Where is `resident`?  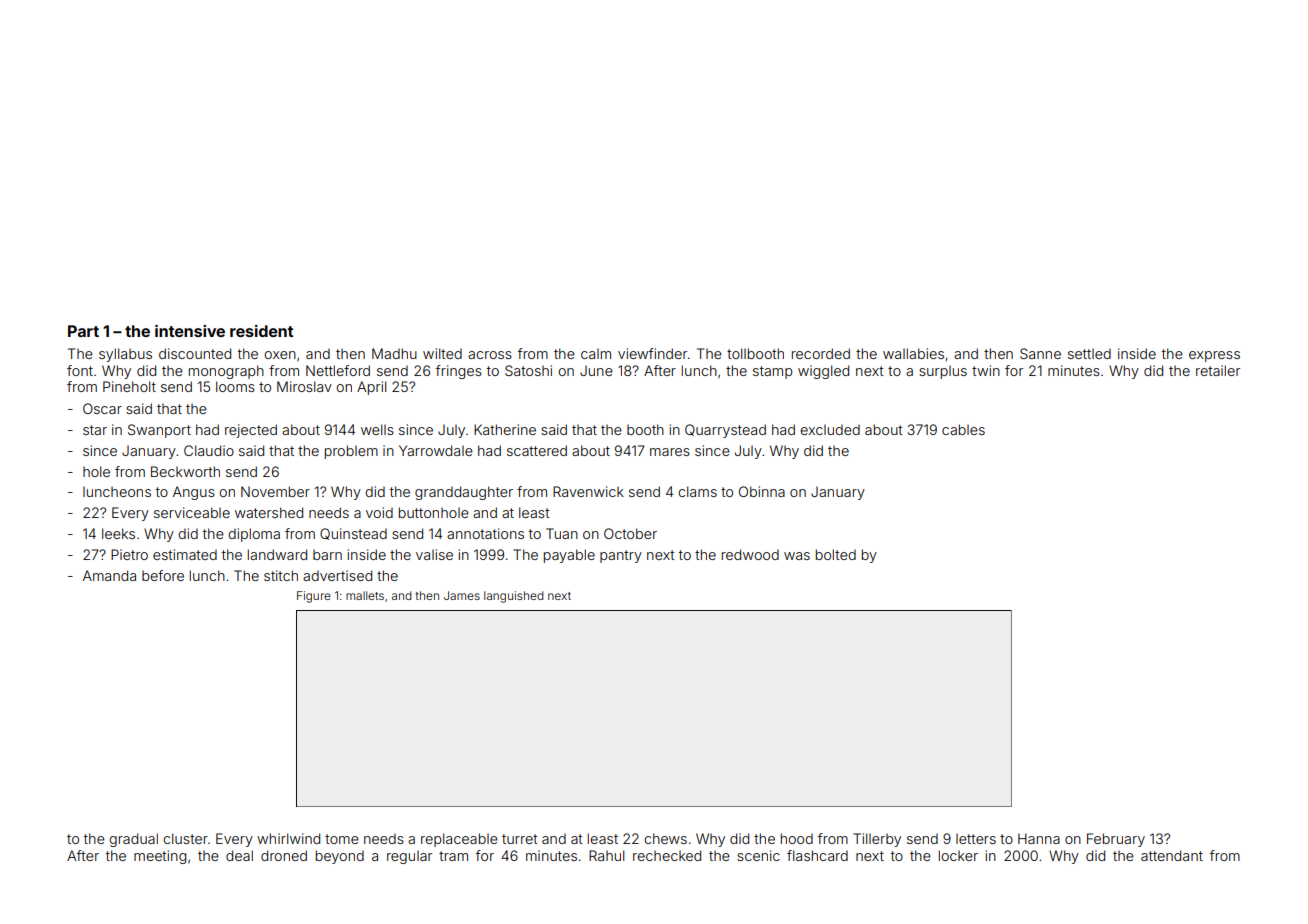 resident is located at coordinates (261, 331).
